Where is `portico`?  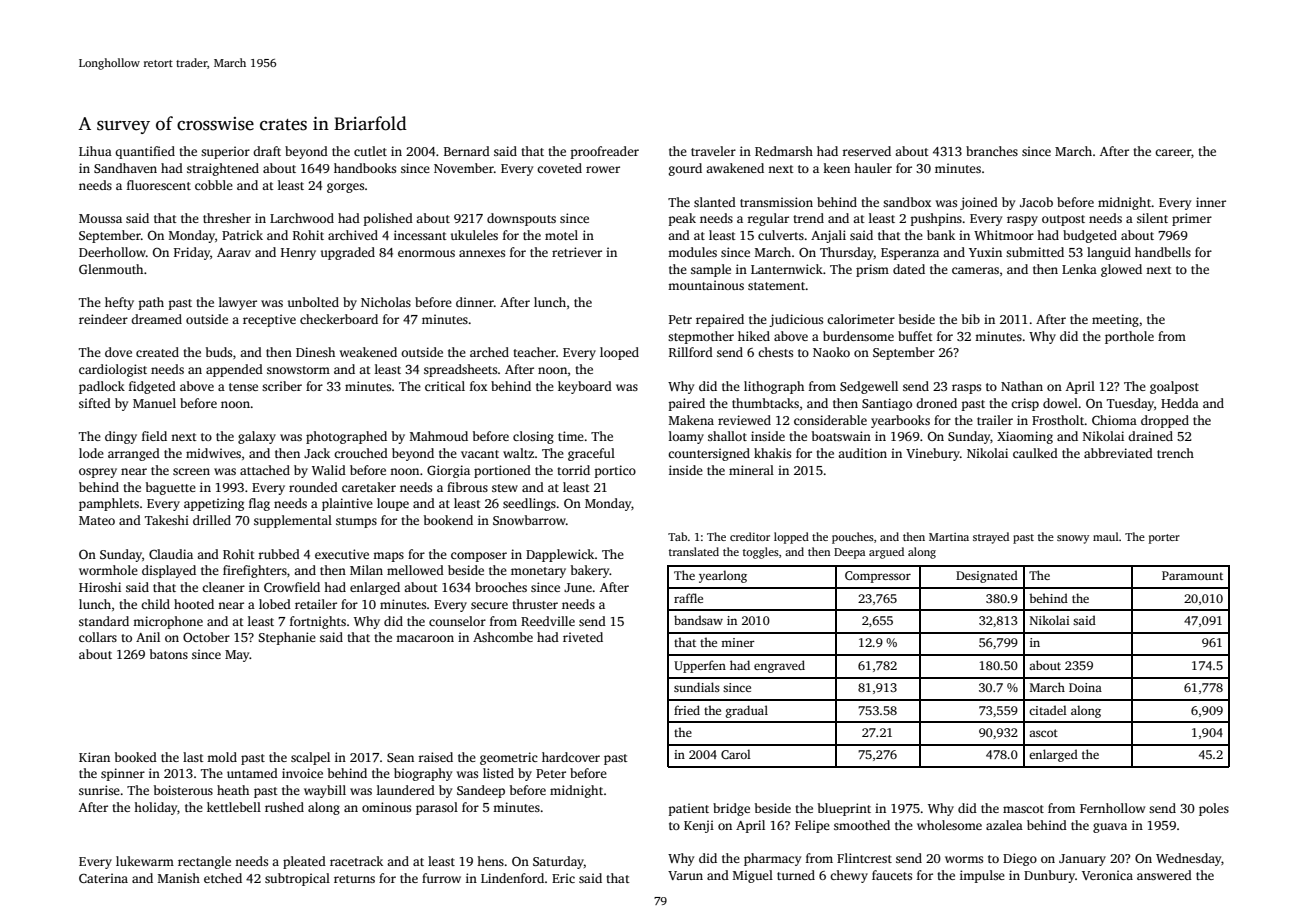 portico is located at coordinates (615, 471).
